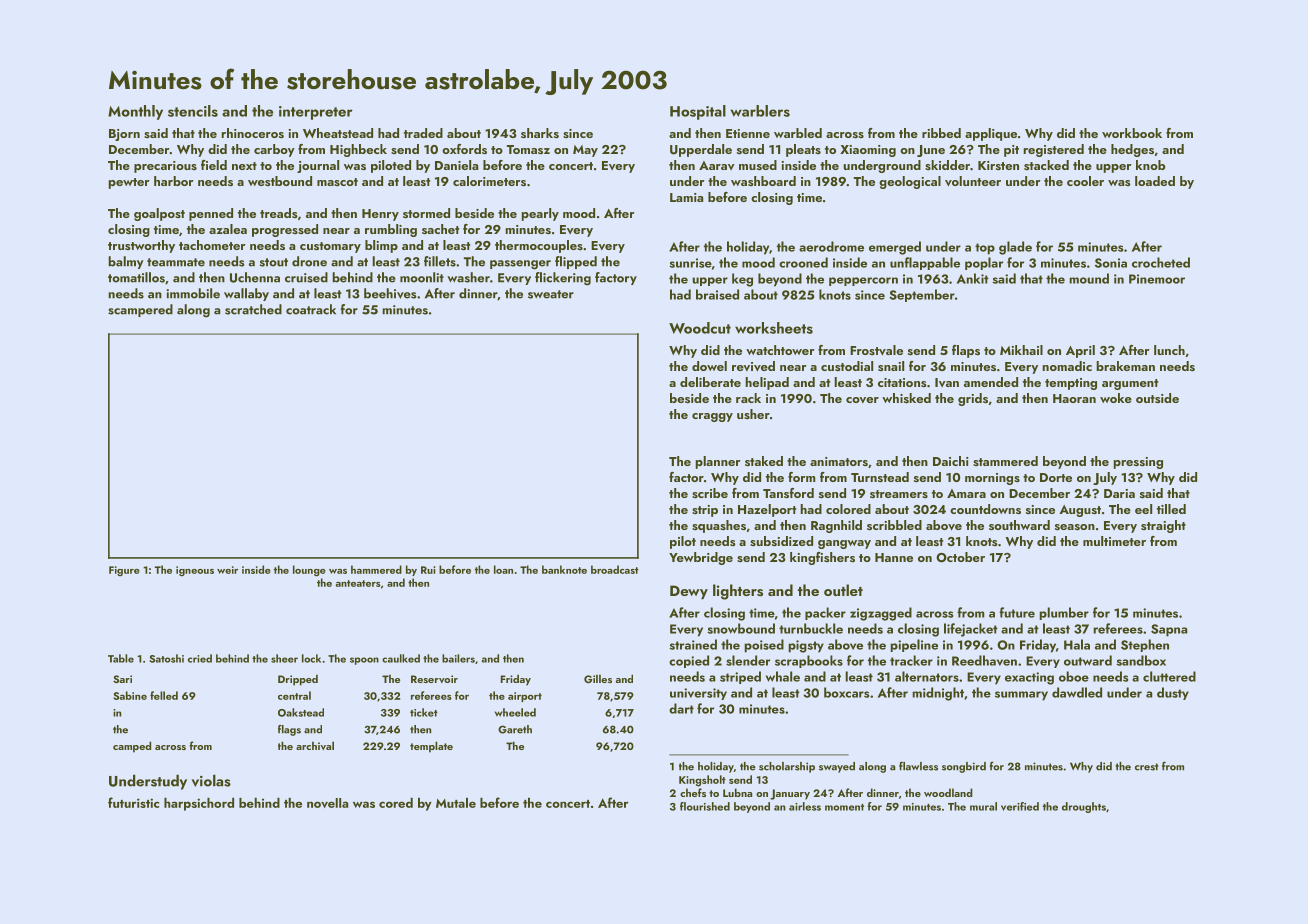 The image size is (1308, 924). I want to click on kingfishers, so click(822, 558).
